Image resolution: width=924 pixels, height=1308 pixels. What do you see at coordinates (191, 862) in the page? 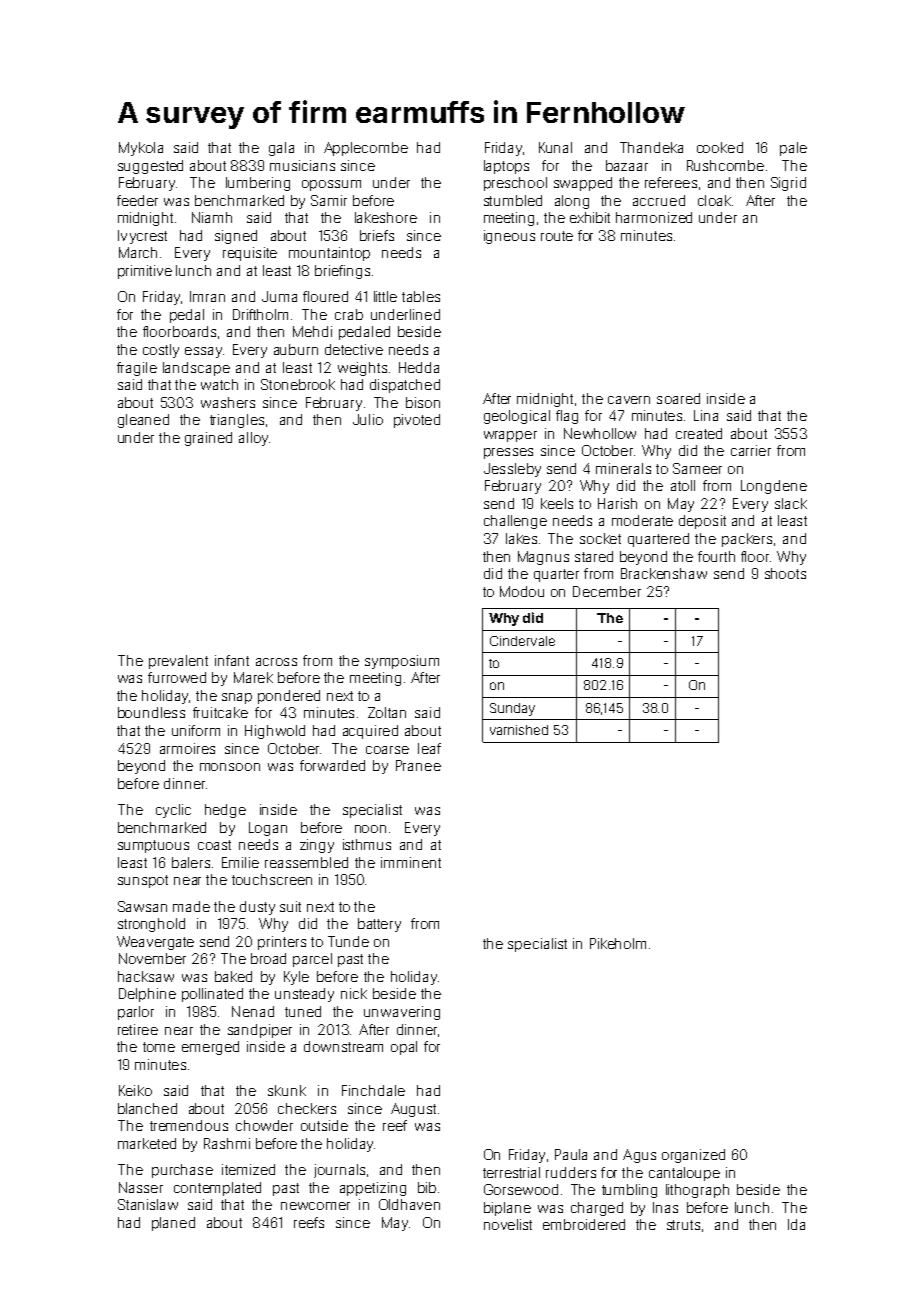
I see `balers` at bounding box center [191, 862].
